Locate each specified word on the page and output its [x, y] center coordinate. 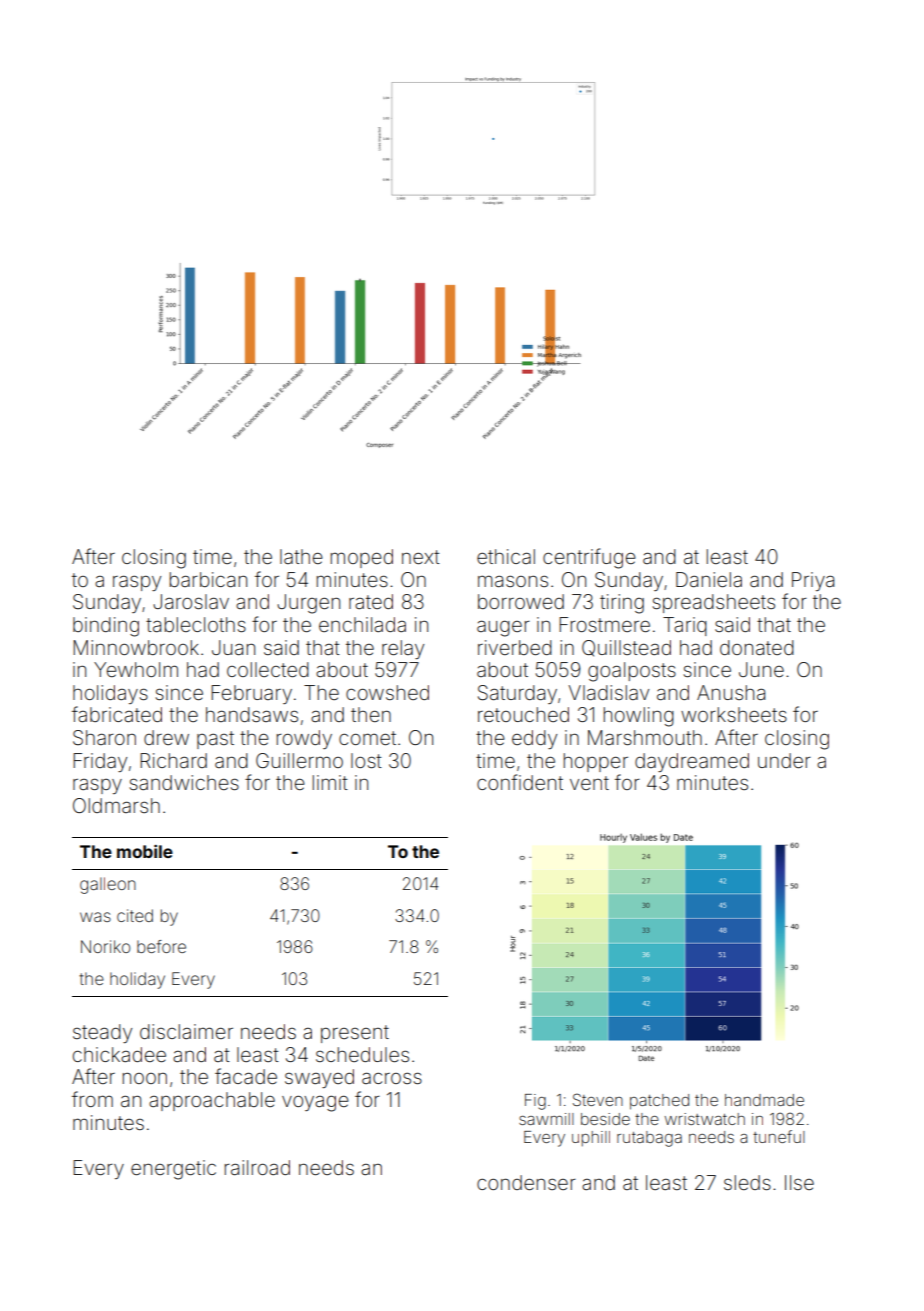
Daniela [709, 579]
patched [659, 1102]
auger [503, 628]
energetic [173, 1170]
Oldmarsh [116, 805]
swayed [319, 1078]
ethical [506, 556]
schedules [362, 1054]
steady [102, 1033]
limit [330, 782]
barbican [208, 579]
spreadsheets [714, 603]
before [161, 946]
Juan [233, 647]
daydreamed [692, 762]
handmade [764, 1100]
